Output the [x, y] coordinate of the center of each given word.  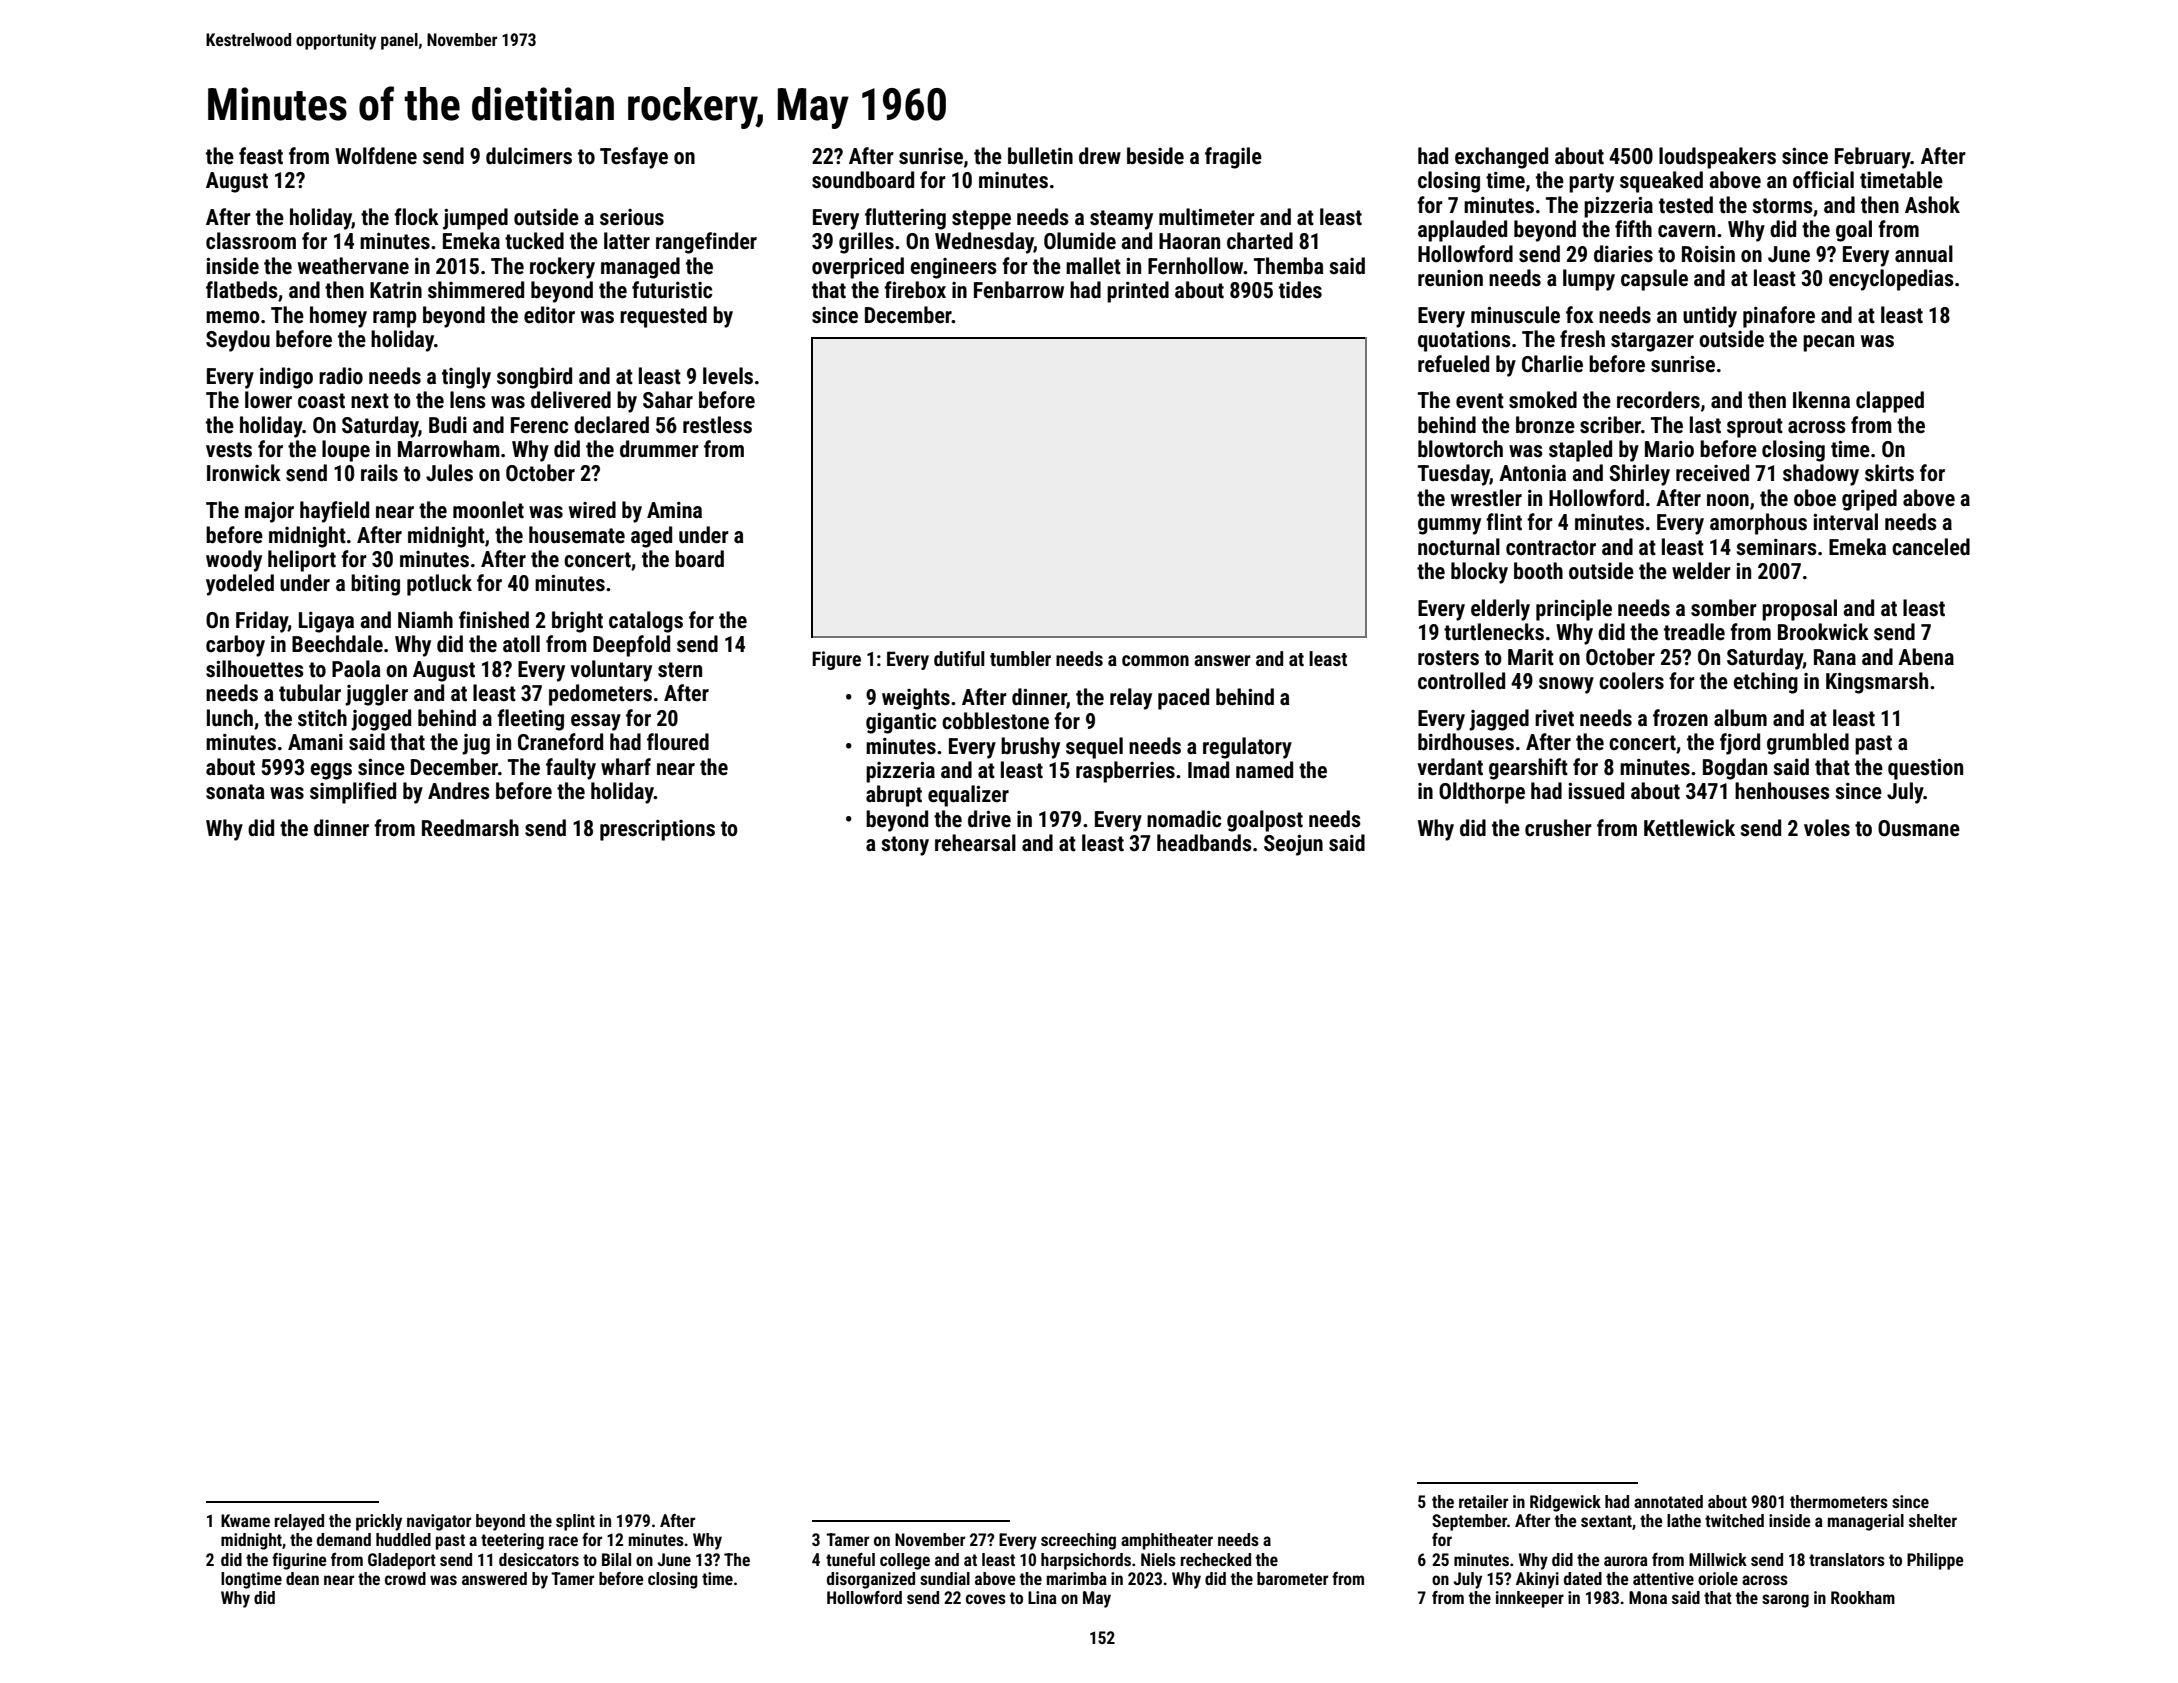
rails [379, 473]
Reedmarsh [470, 828]
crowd [405, 1578]
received [1712, 473]
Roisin [1708, 254]
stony [905, 846]
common [1155, 660]
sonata [235, 792]
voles [1827, 828]
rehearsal [975, 843]
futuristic [672, 290]
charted [1260, 241]
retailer [1483, 1501]
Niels [1158, 1559]
